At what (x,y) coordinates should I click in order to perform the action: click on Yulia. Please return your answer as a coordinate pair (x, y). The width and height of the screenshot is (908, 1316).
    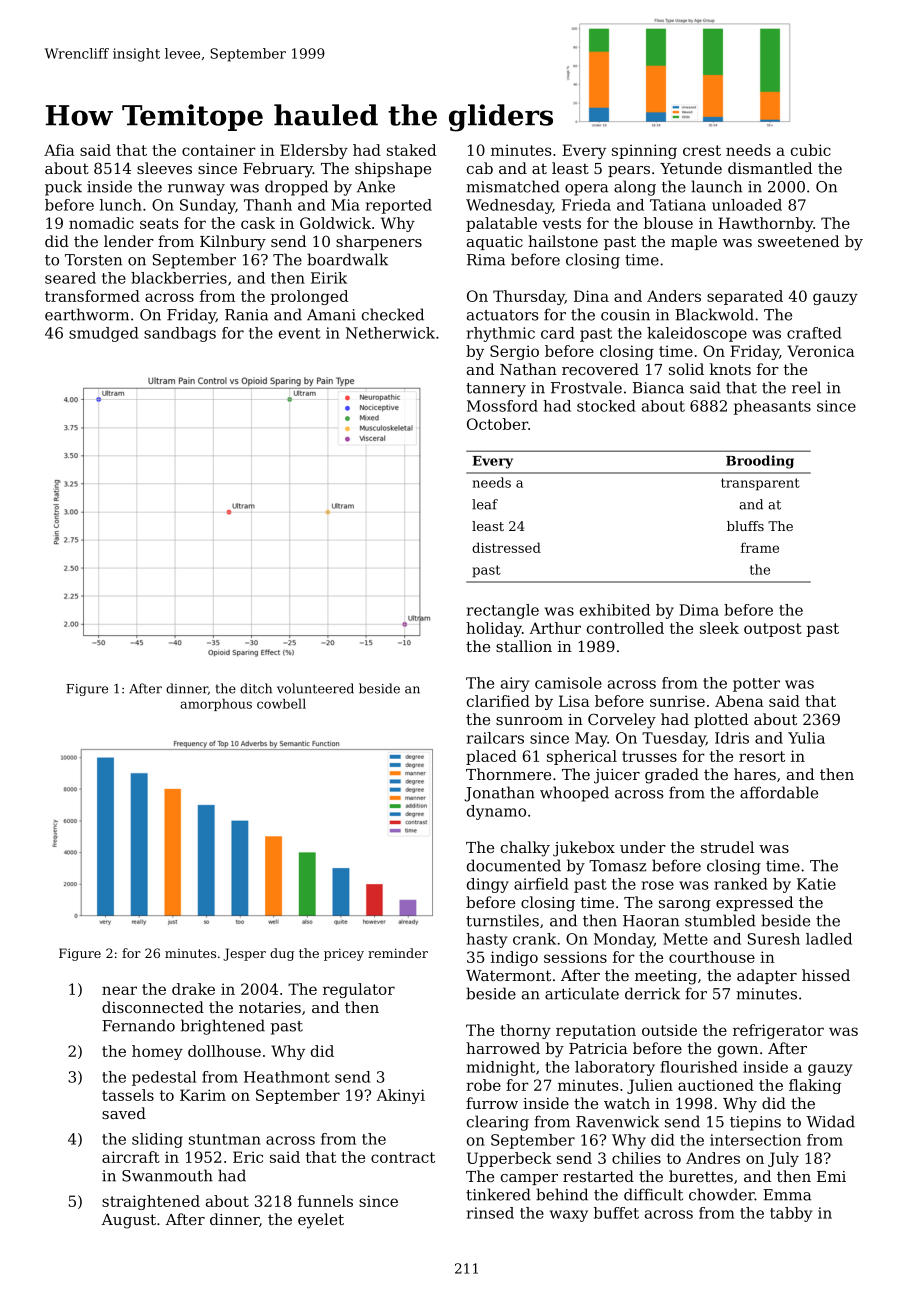
    Looking at the image, I should click on (806, 738).
